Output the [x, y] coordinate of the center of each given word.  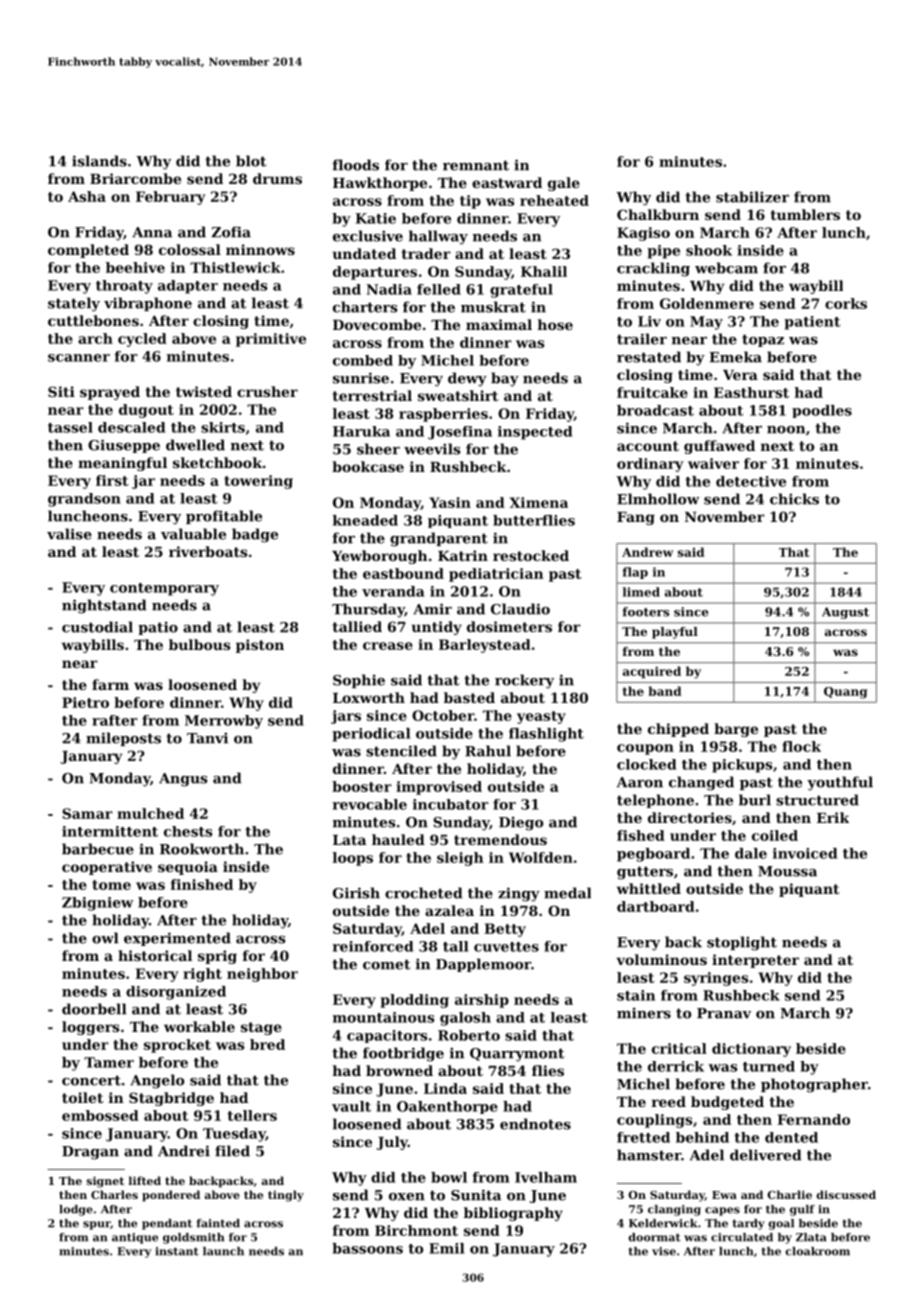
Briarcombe [135, 178]
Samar [87, 813]
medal [567, 893]
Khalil [544, 271]
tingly [286, 1196]
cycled [142, 340]
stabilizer [752, 197]
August [845, 613]
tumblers [805, 214]
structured [817, 800]
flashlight [546, 735]
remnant [476, 165]
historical [155, 955]
